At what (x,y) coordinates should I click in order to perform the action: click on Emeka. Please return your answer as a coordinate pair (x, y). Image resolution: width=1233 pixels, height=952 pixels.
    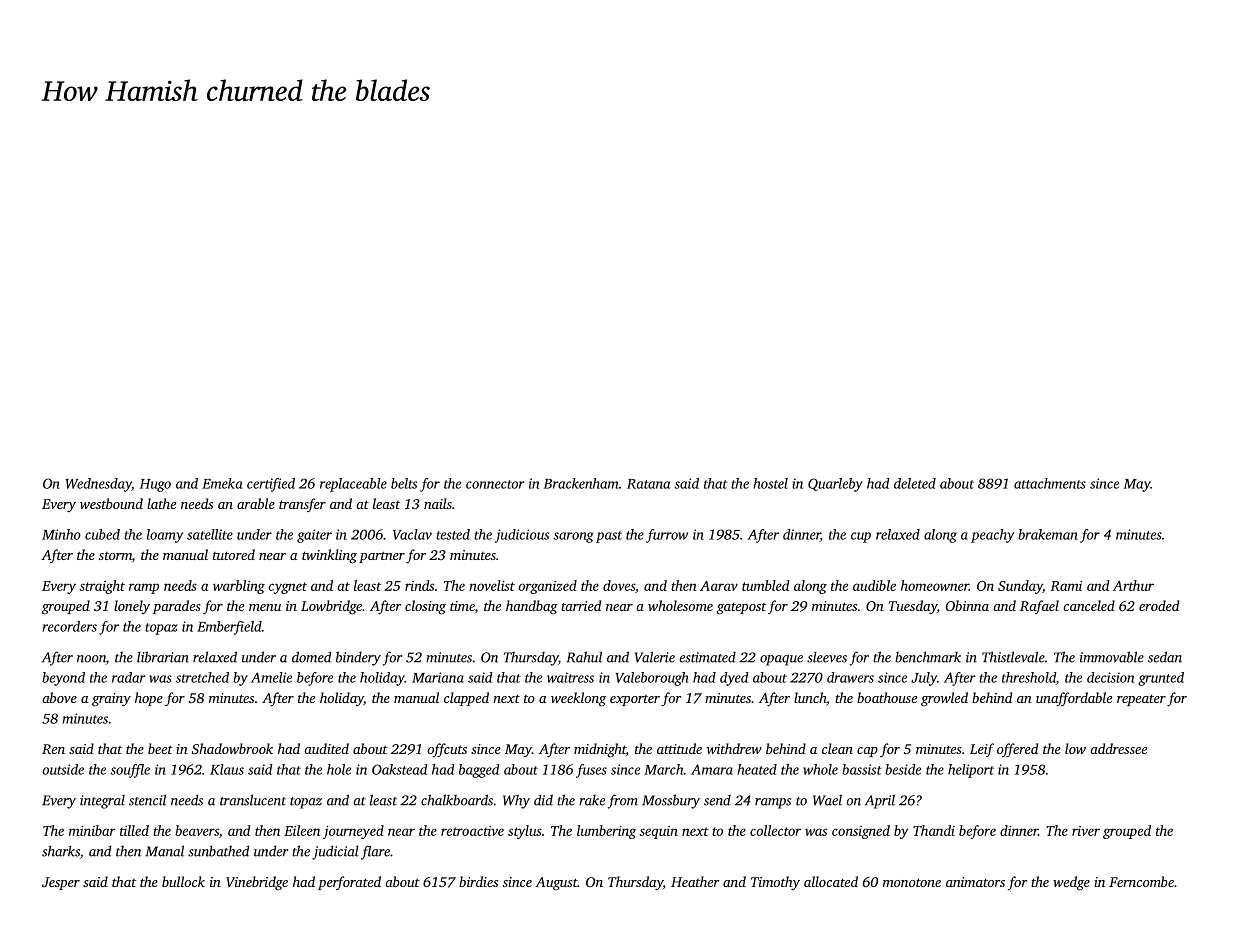
    Looking at the image, I should click on (222, 483).
